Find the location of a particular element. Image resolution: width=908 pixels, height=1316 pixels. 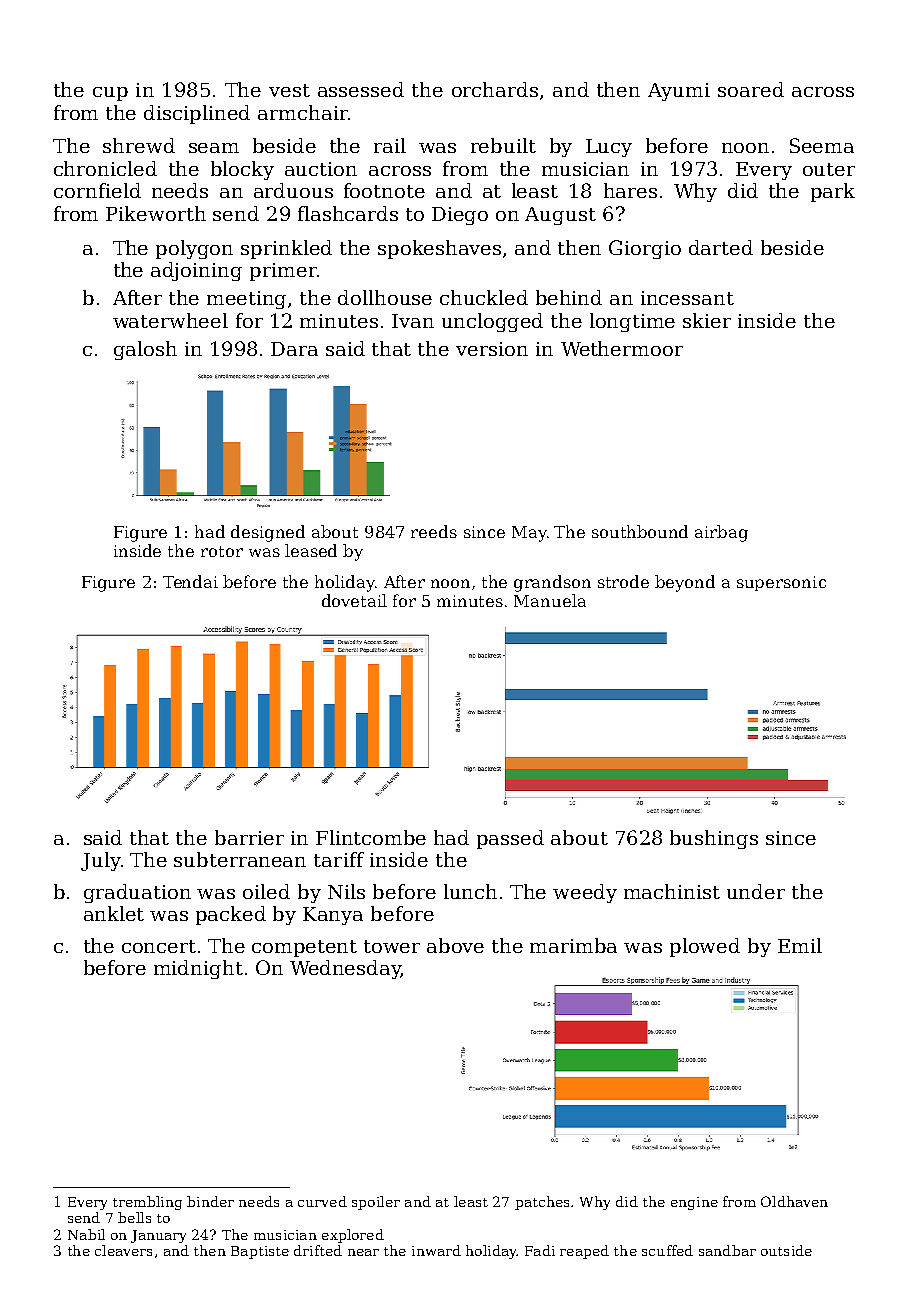

orchards is located at coordinates (495, 89).
